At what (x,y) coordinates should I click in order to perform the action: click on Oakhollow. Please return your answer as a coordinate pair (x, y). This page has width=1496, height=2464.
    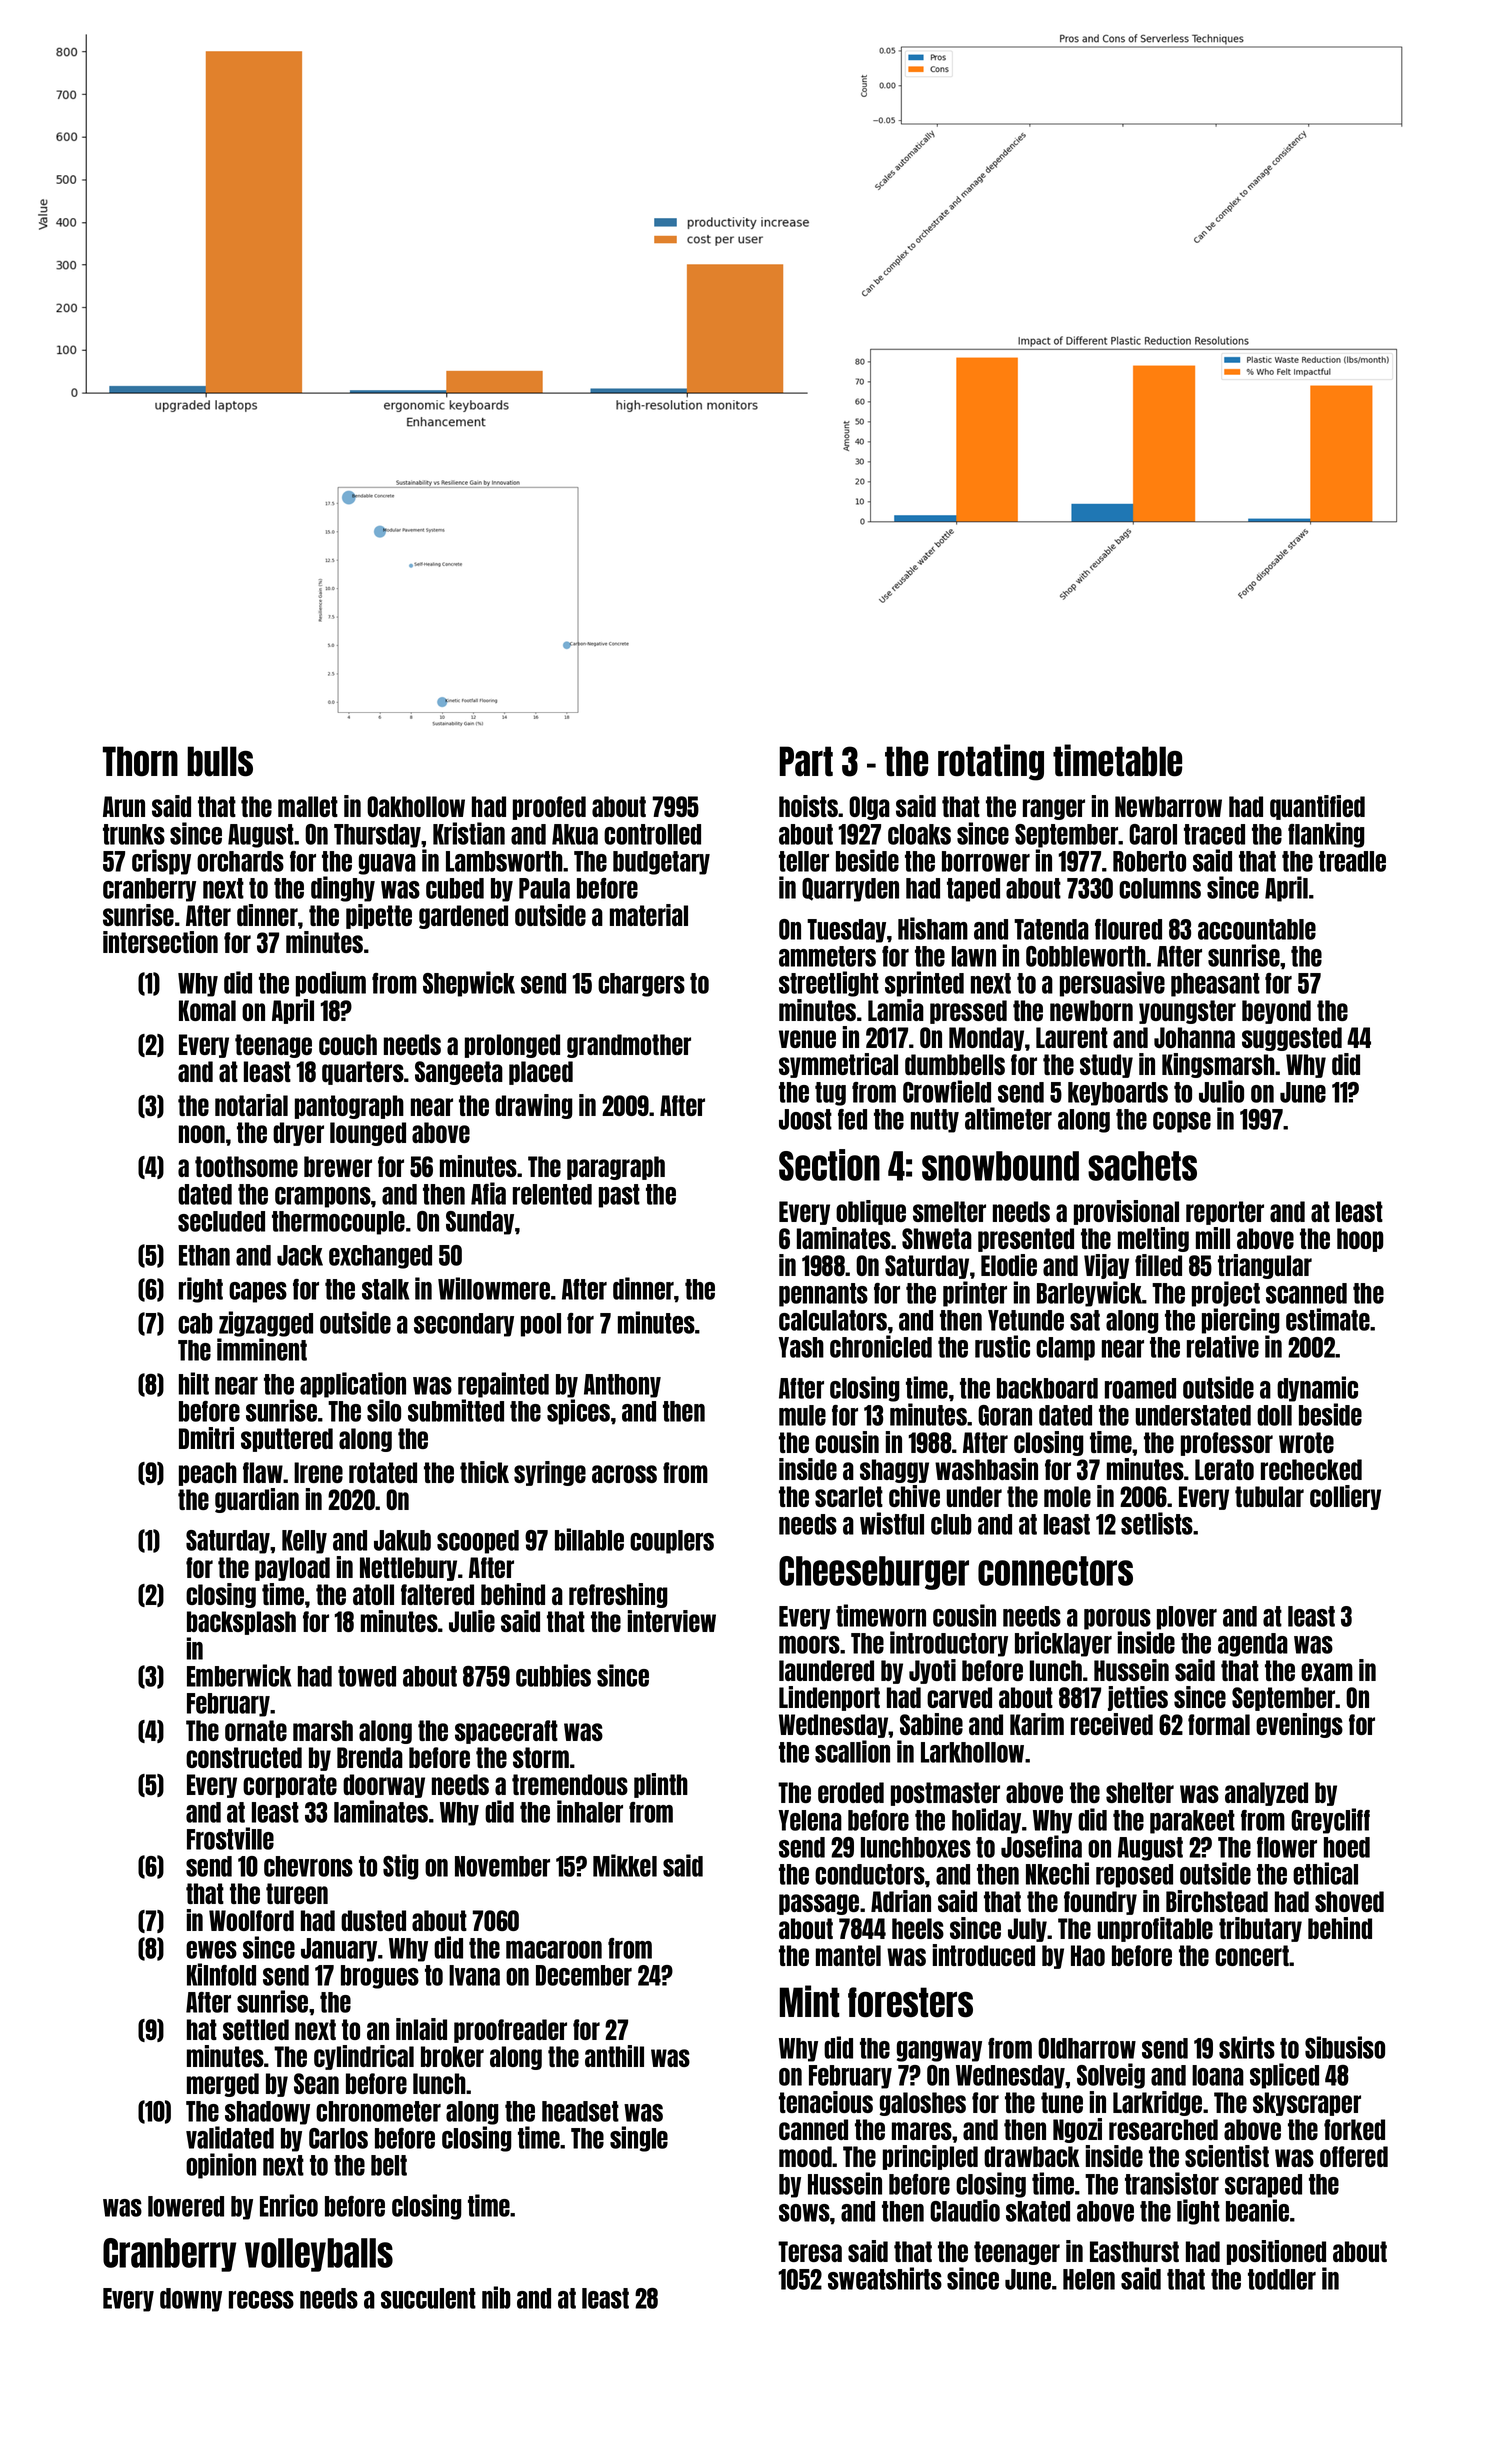
    Looking at the image, I should click on (416, 806).
